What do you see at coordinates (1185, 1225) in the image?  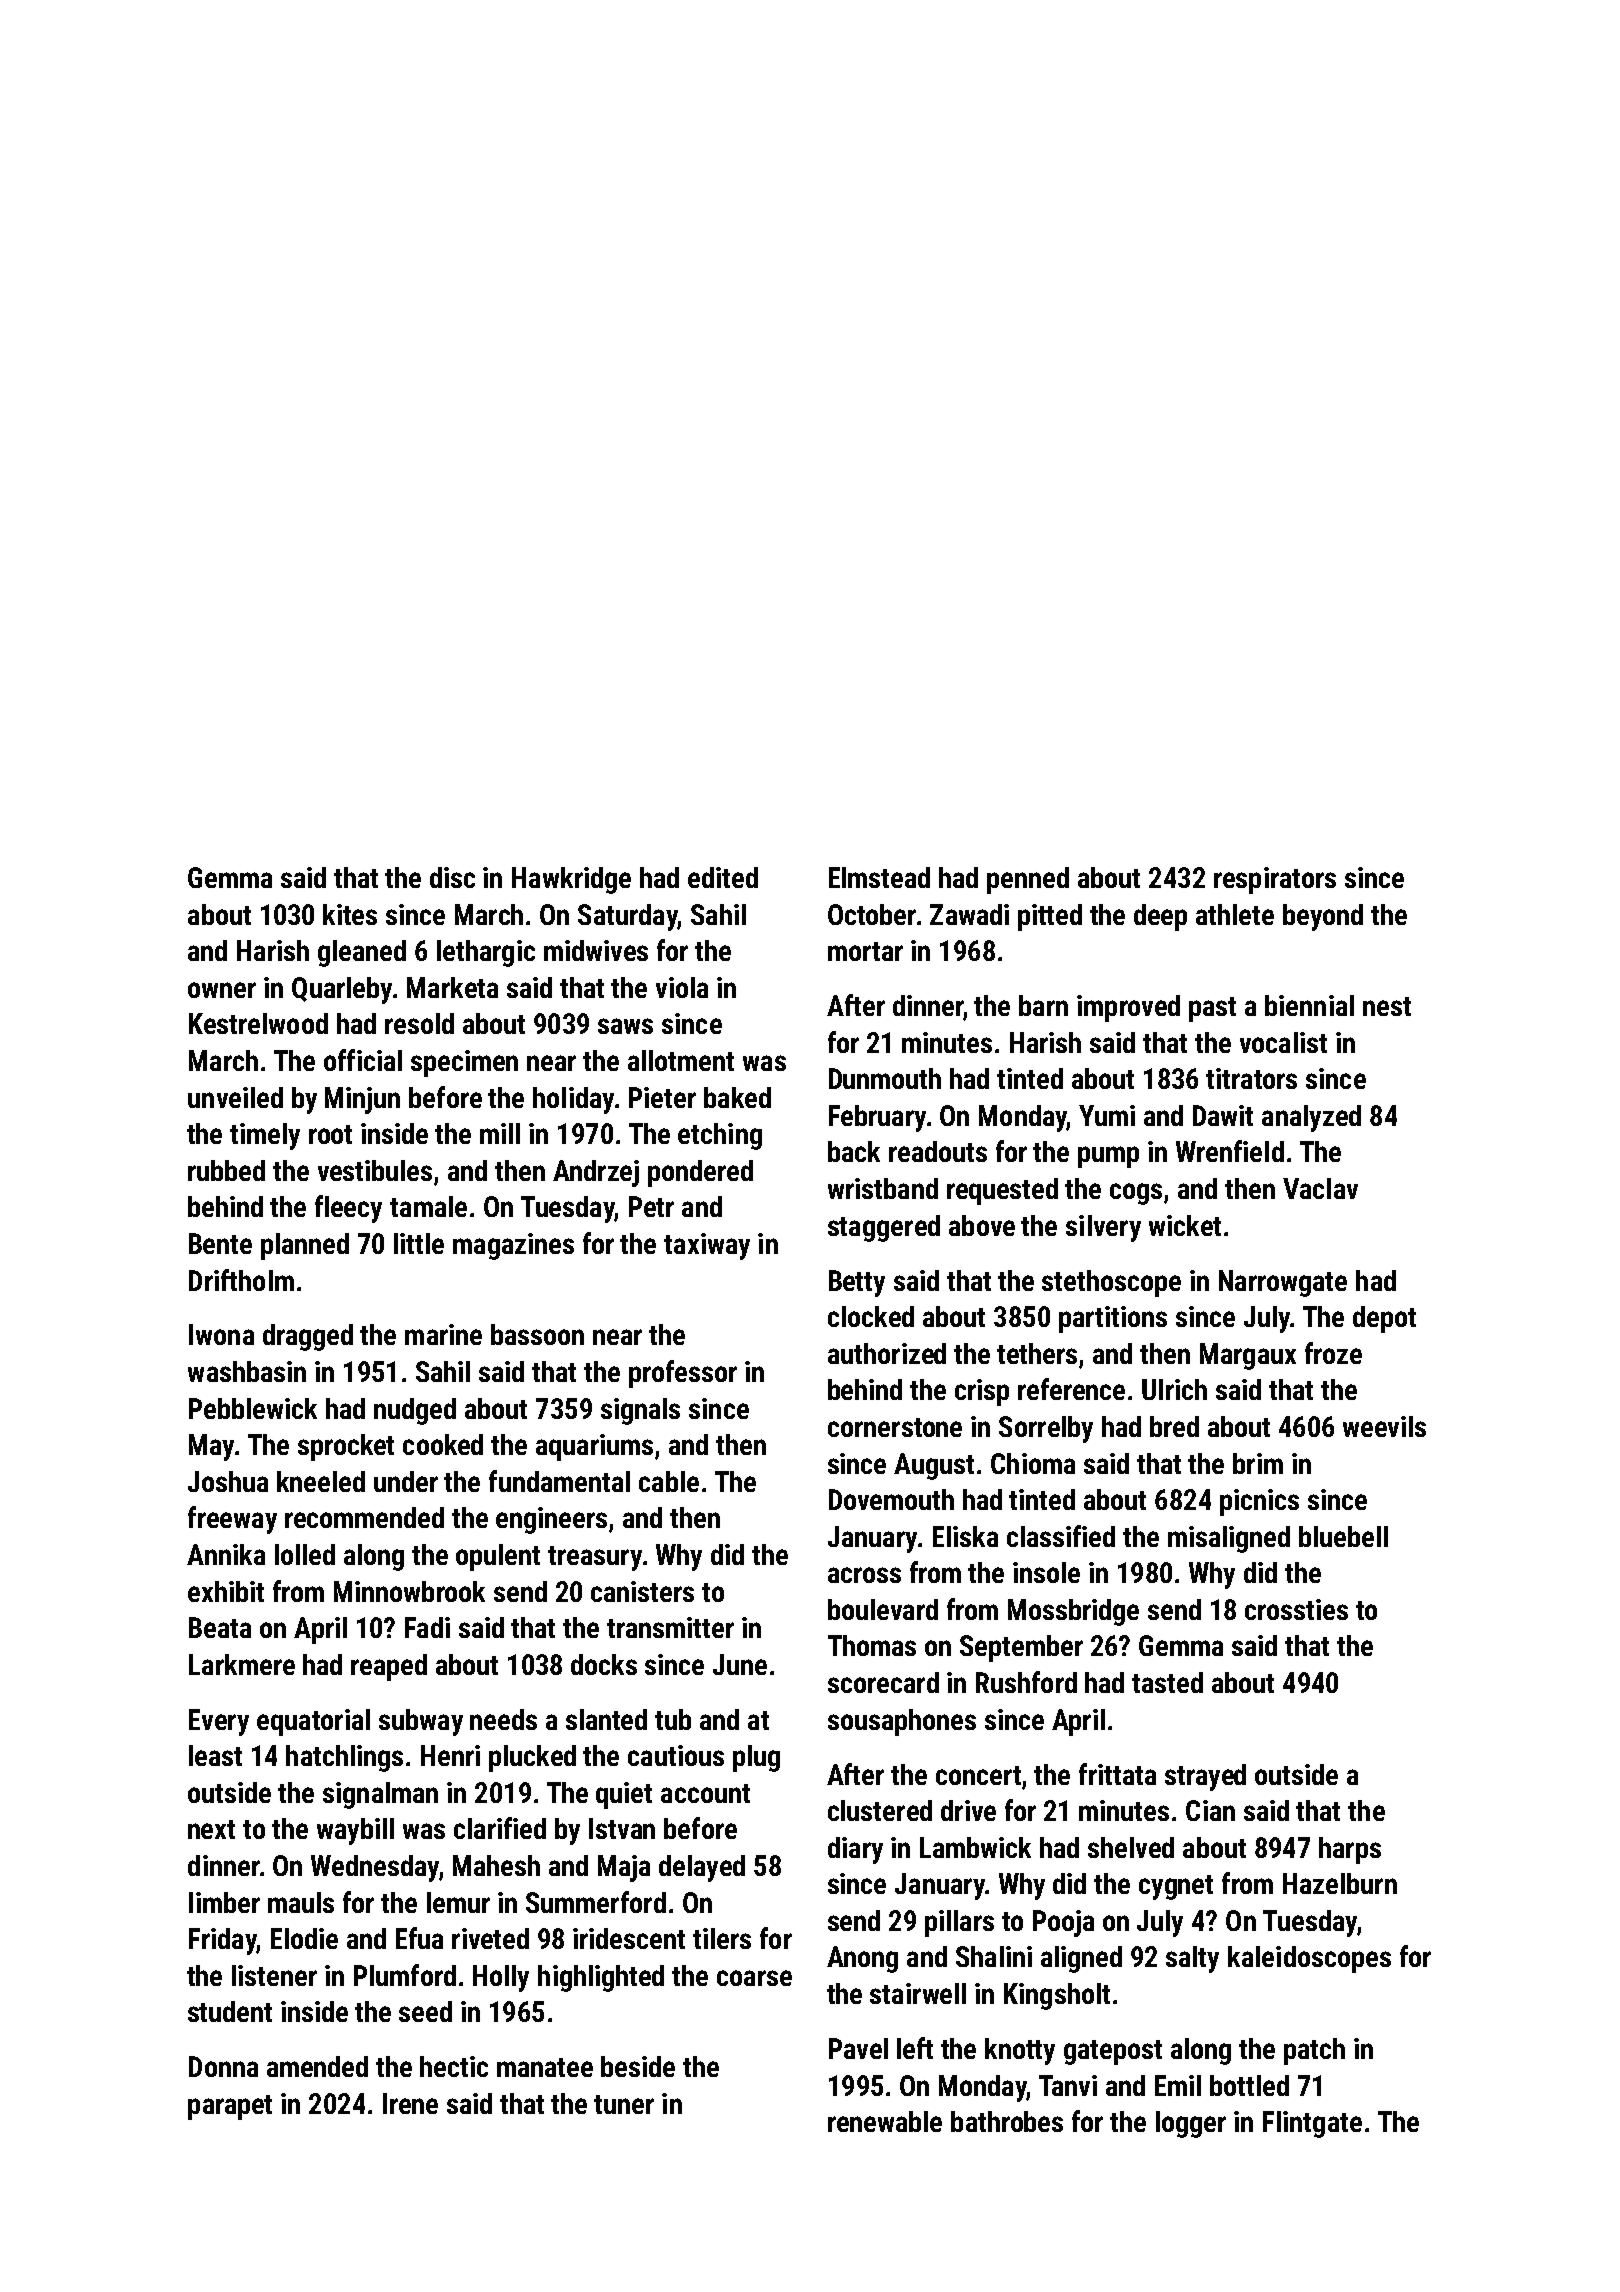 I see `wicket` at bounding box center [1185, 1225].
